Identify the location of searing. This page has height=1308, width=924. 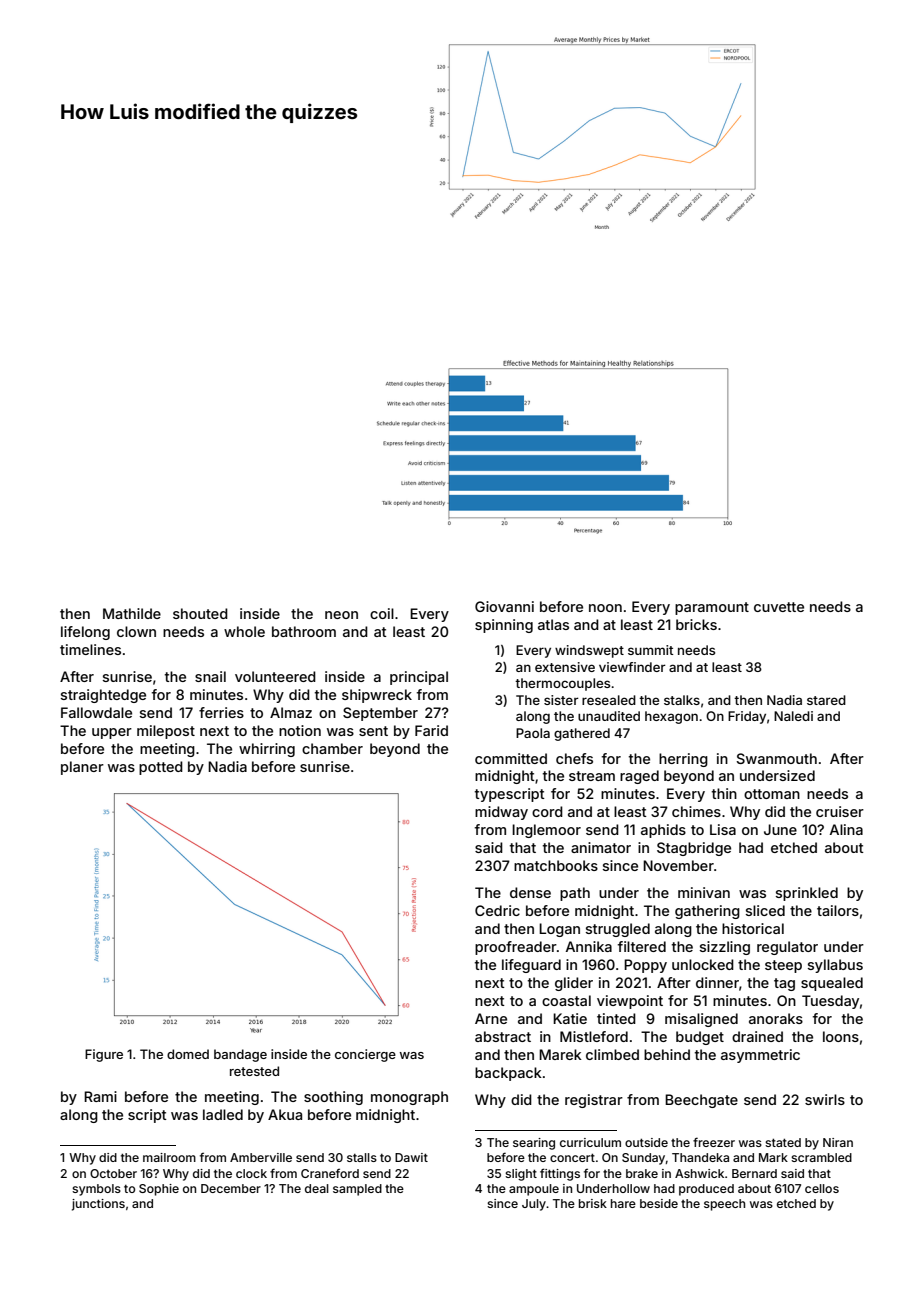
(534, 1144).
